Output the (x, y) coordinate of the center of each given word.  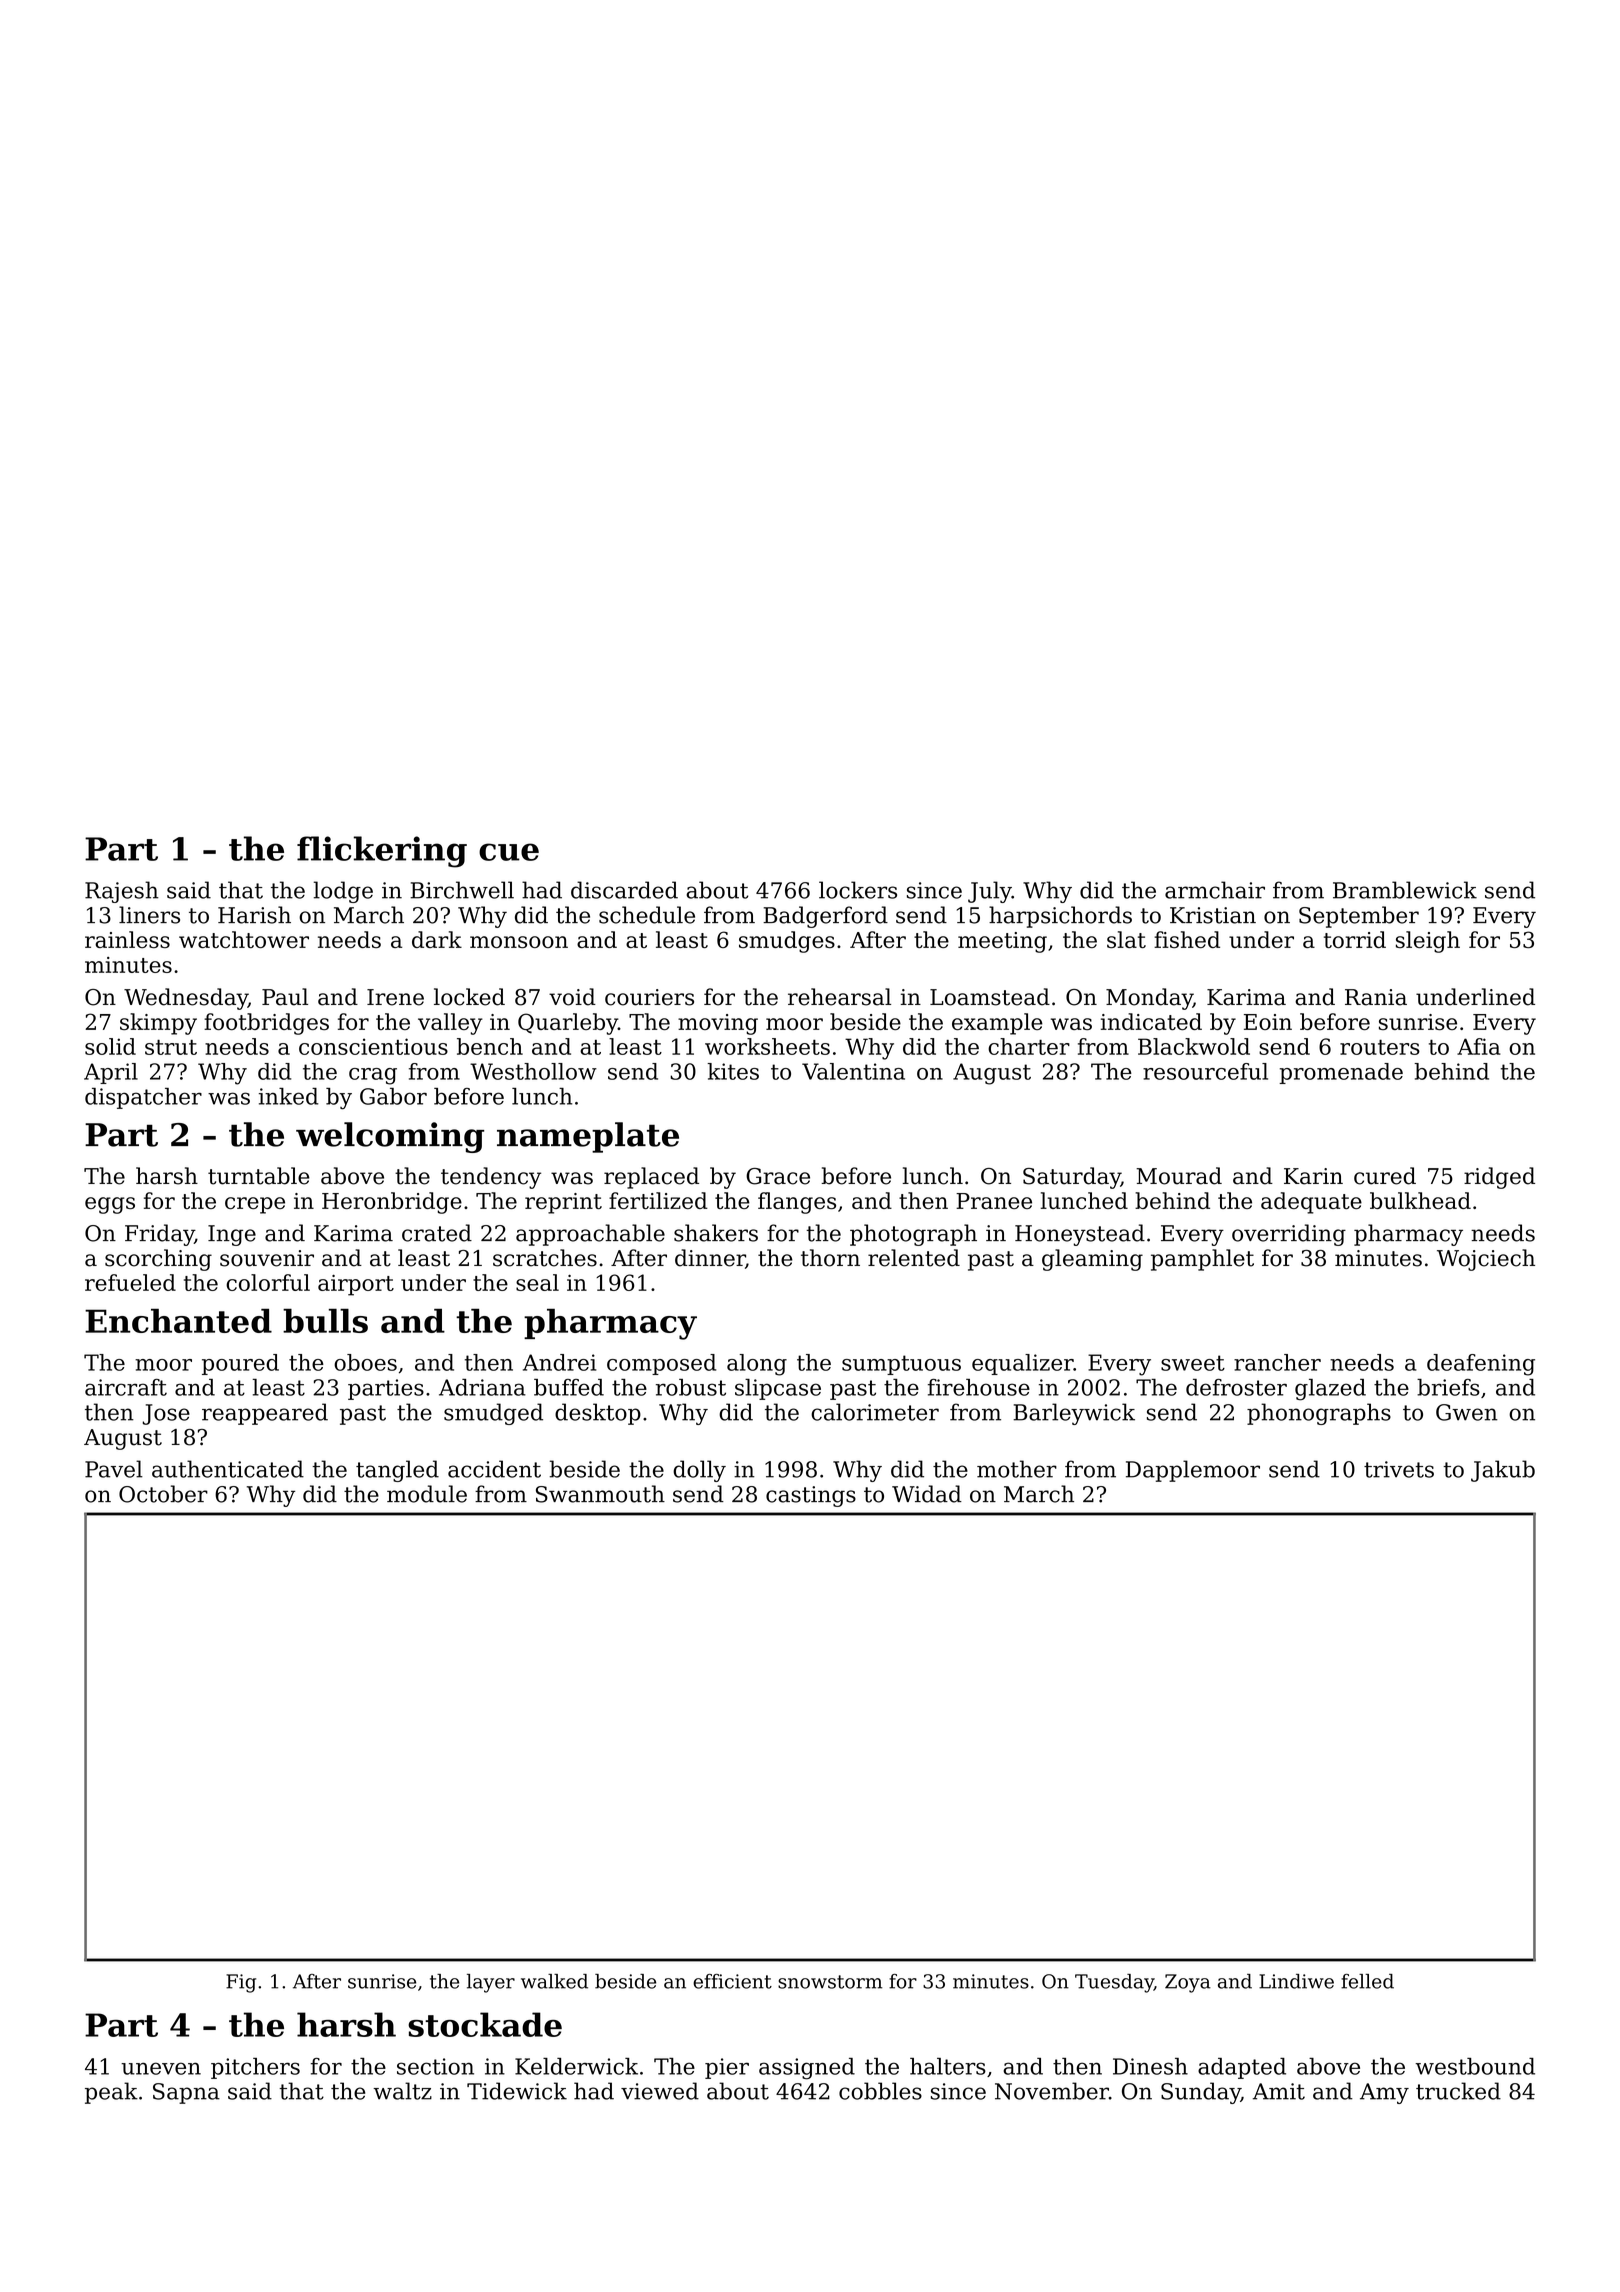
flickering (382, 852)
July (990, 892)
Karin (1313, 1176)
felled (1367, 1981)
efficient (732, 1981)
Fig (241, 1983)
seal (537, 1282)
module (427, 1494)
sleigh (1428, 942)
